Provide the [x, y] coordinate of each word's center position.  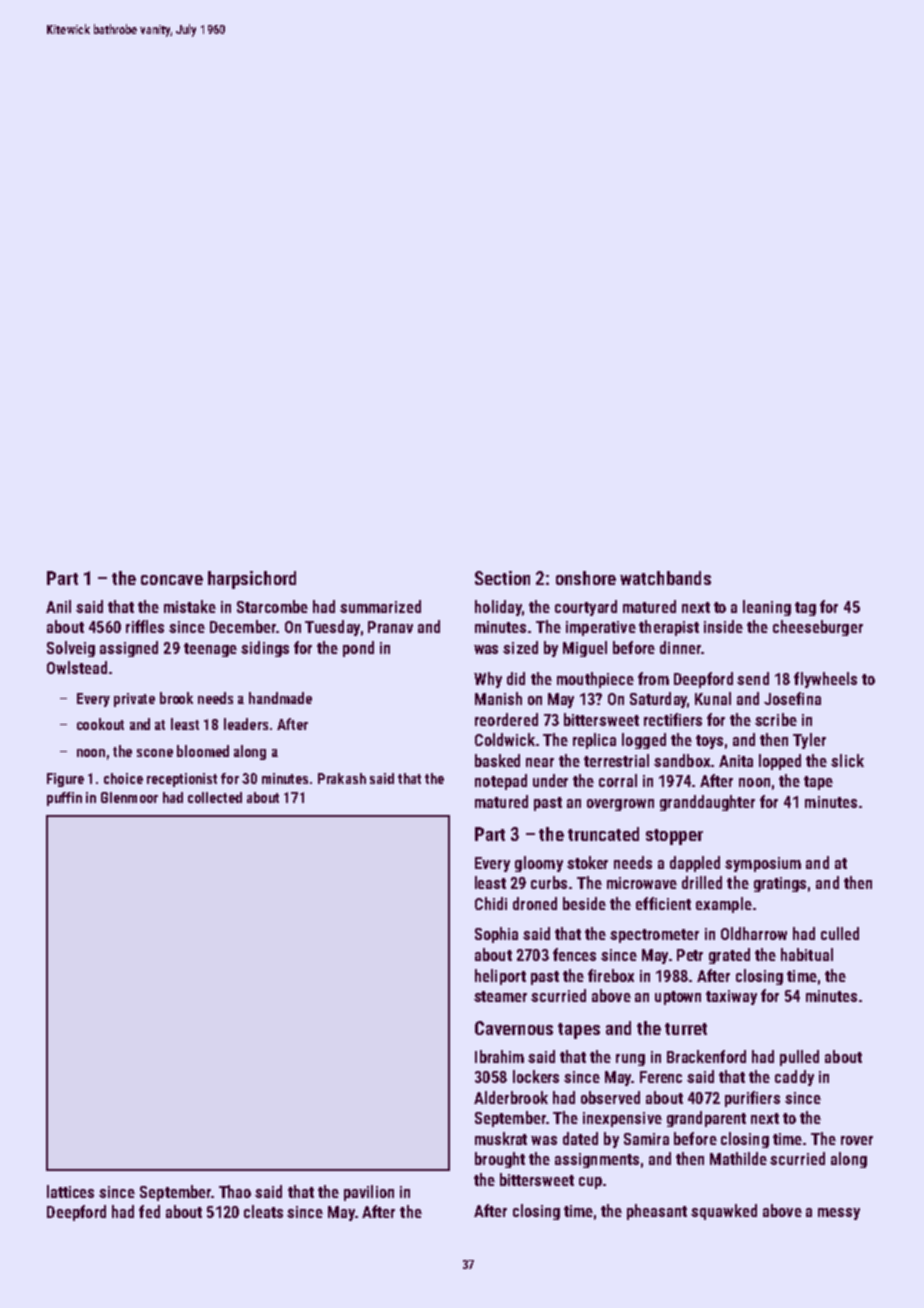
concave [172, 580]
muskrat [501, 1138]
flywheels [825, 680]
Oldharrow [754, 933]
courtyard [586, 608]
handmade [280, 698]
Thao [235, 1191]
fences [574, 954]
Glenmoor [129, 797]
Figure [65, 780]
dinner [680, 647]
